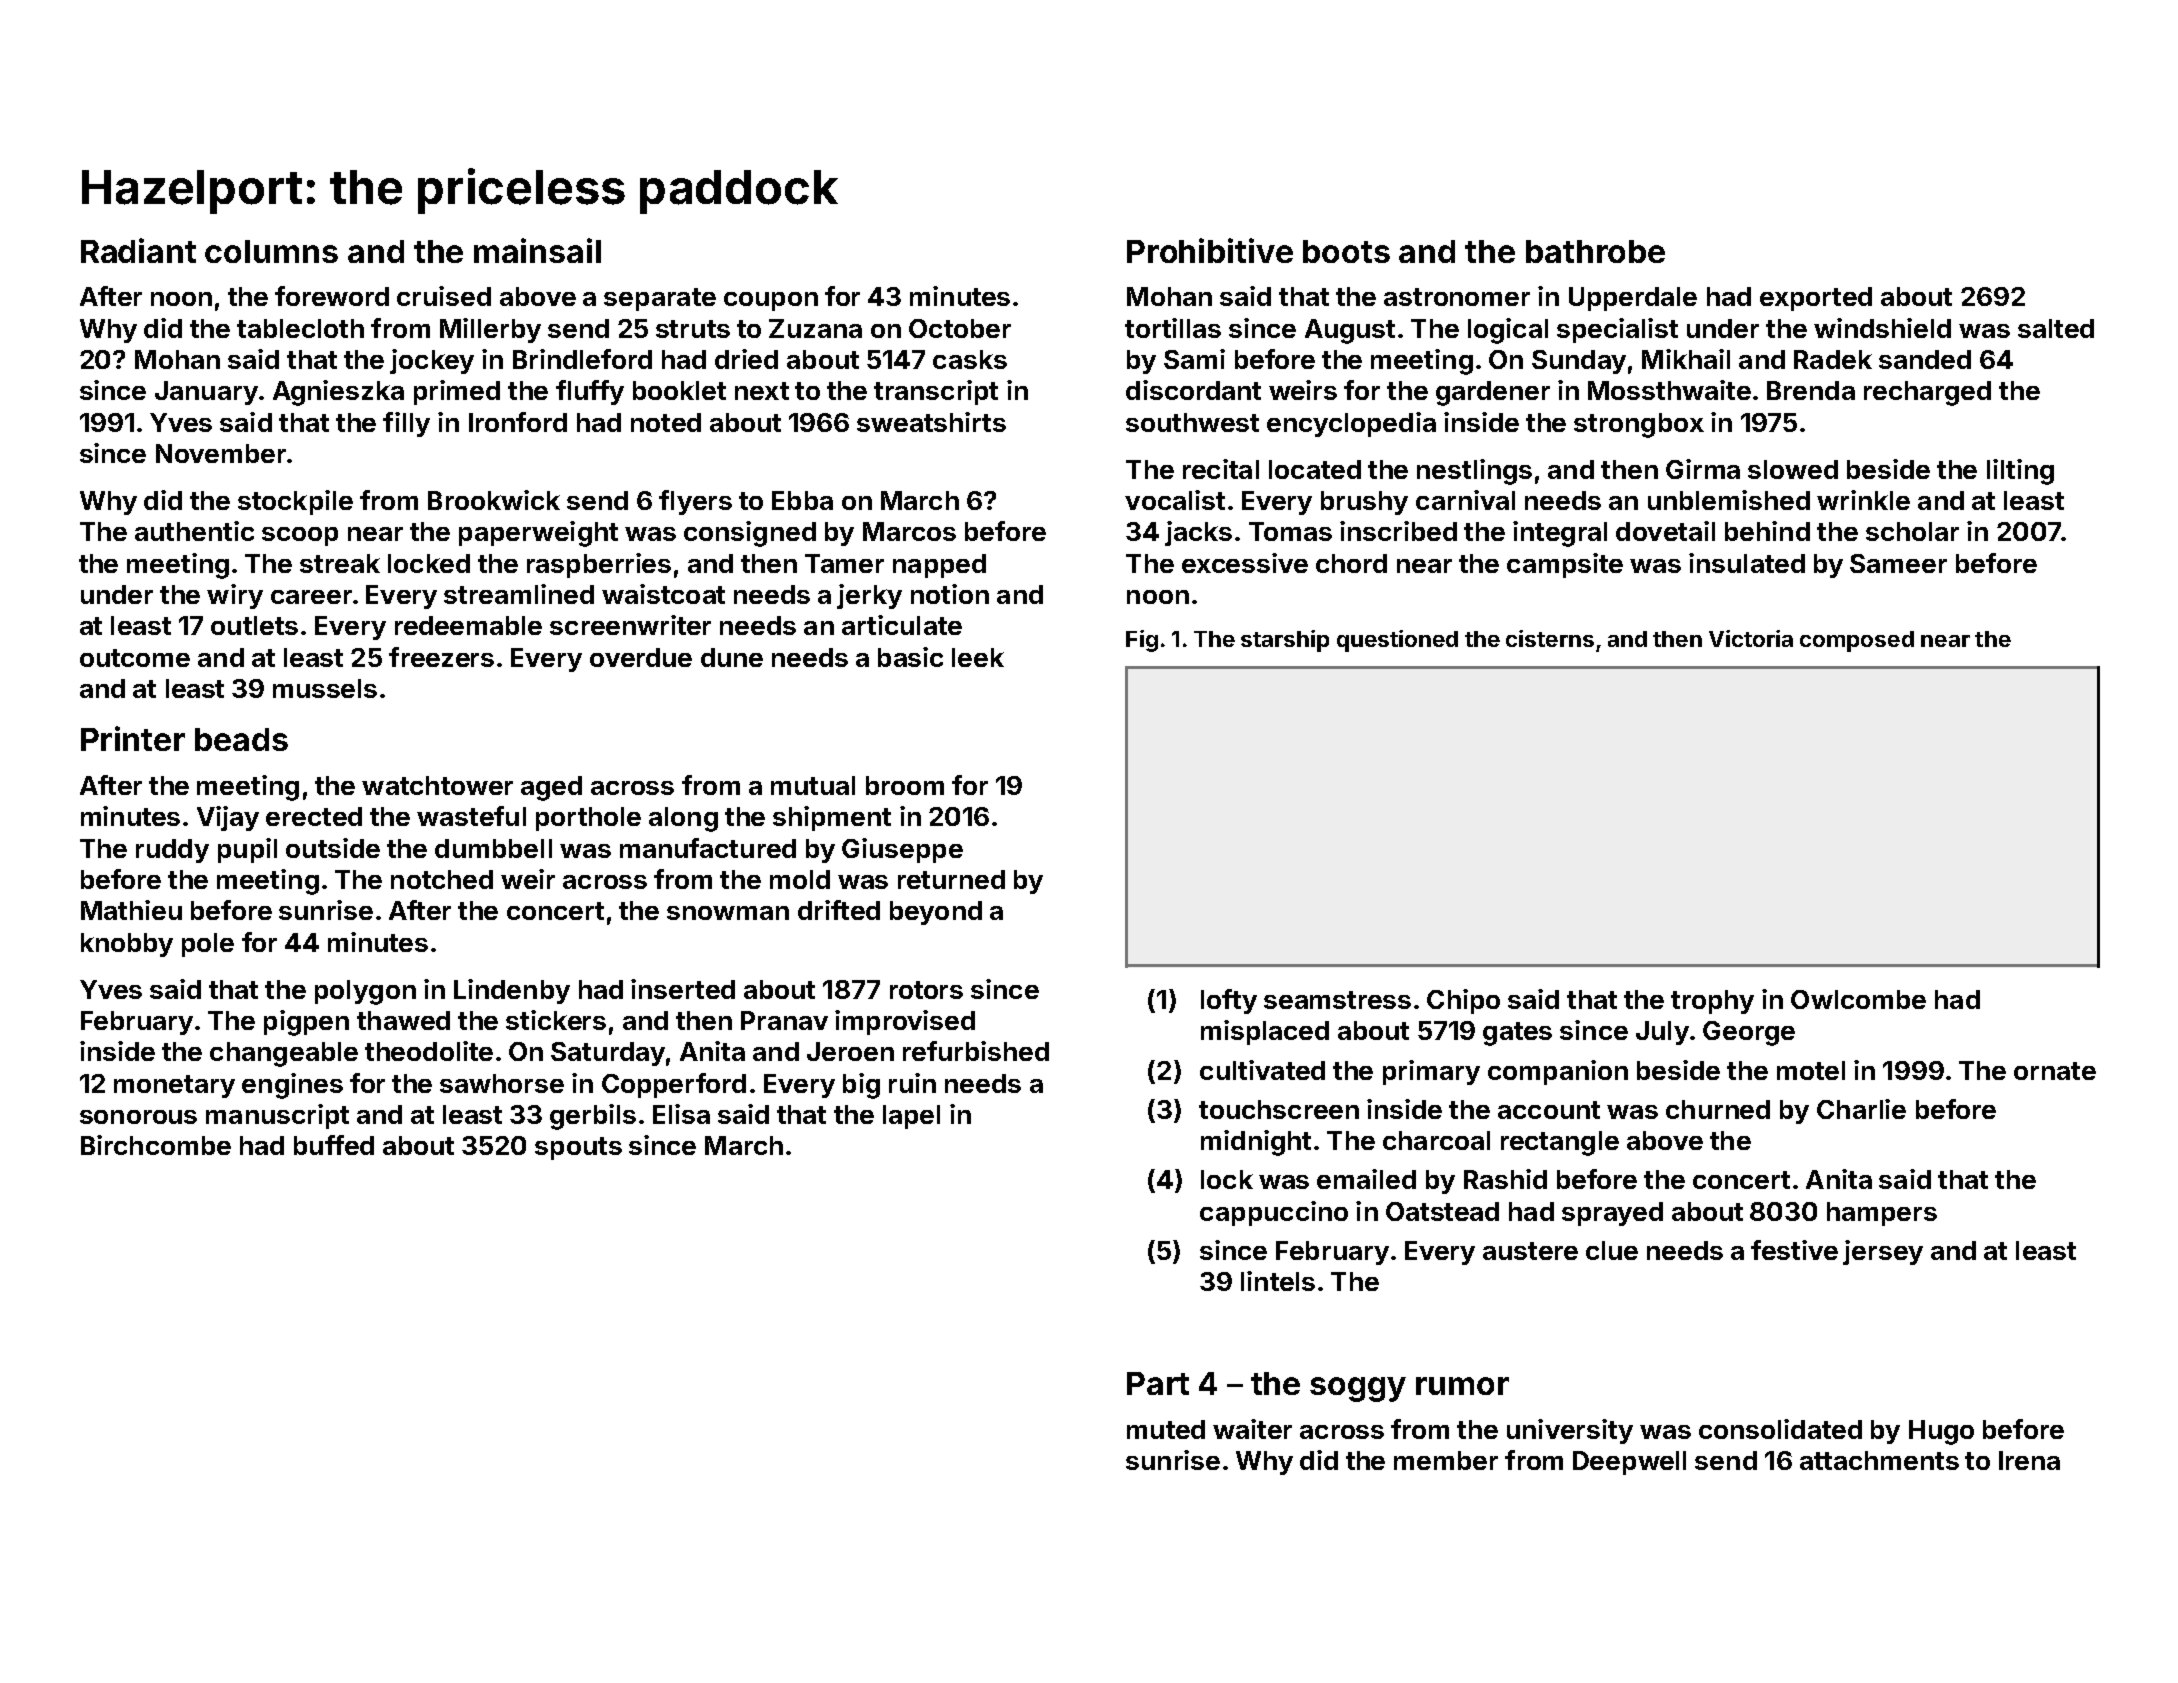 Image resolution: width=2178 pixels, height=1683 pixels. I want to click on ornate, so click(2055, 1071).
